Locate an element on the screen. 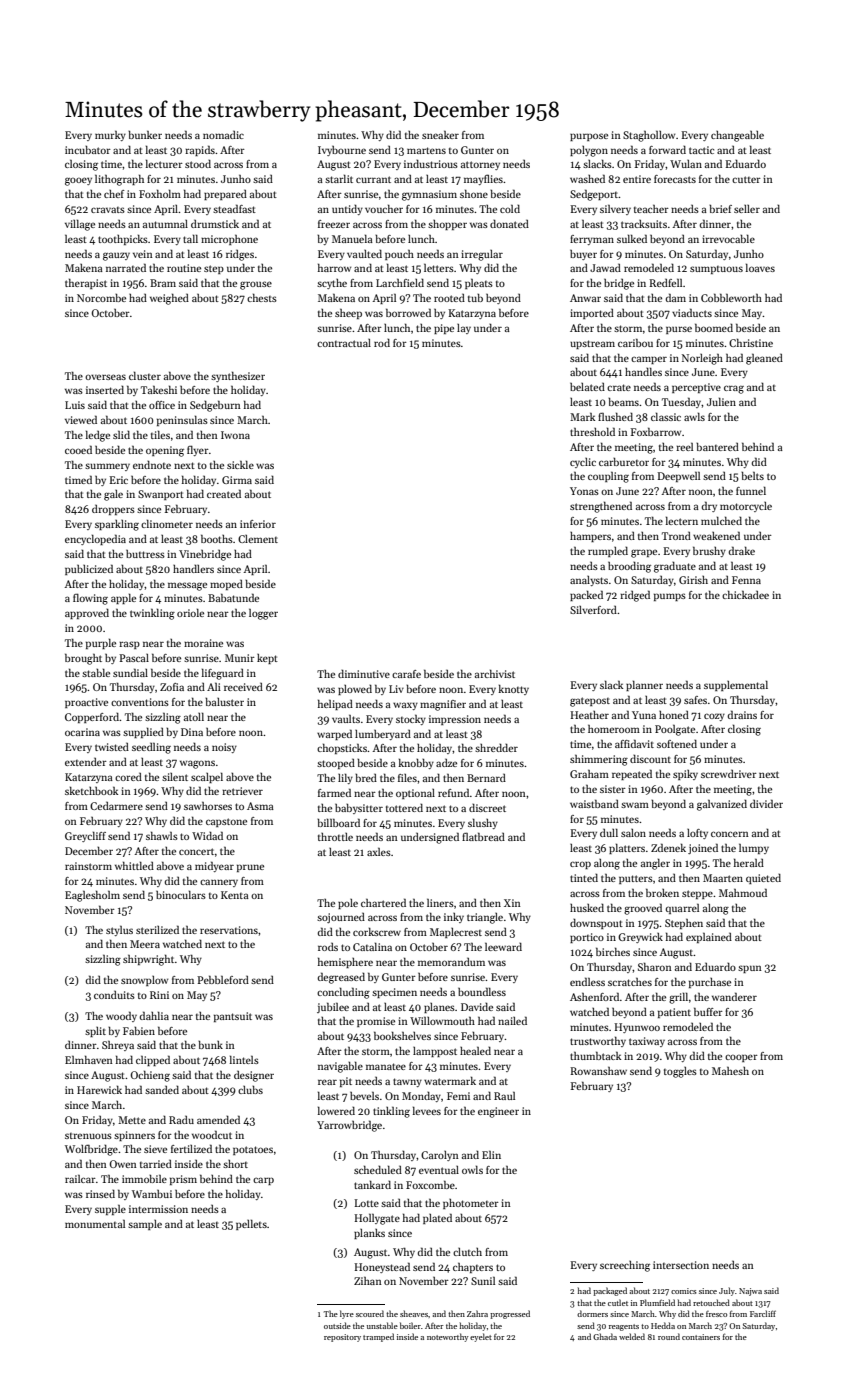 This screenshot has width=849, height=1400. Tuesday is located at coordinates (682, 402).
